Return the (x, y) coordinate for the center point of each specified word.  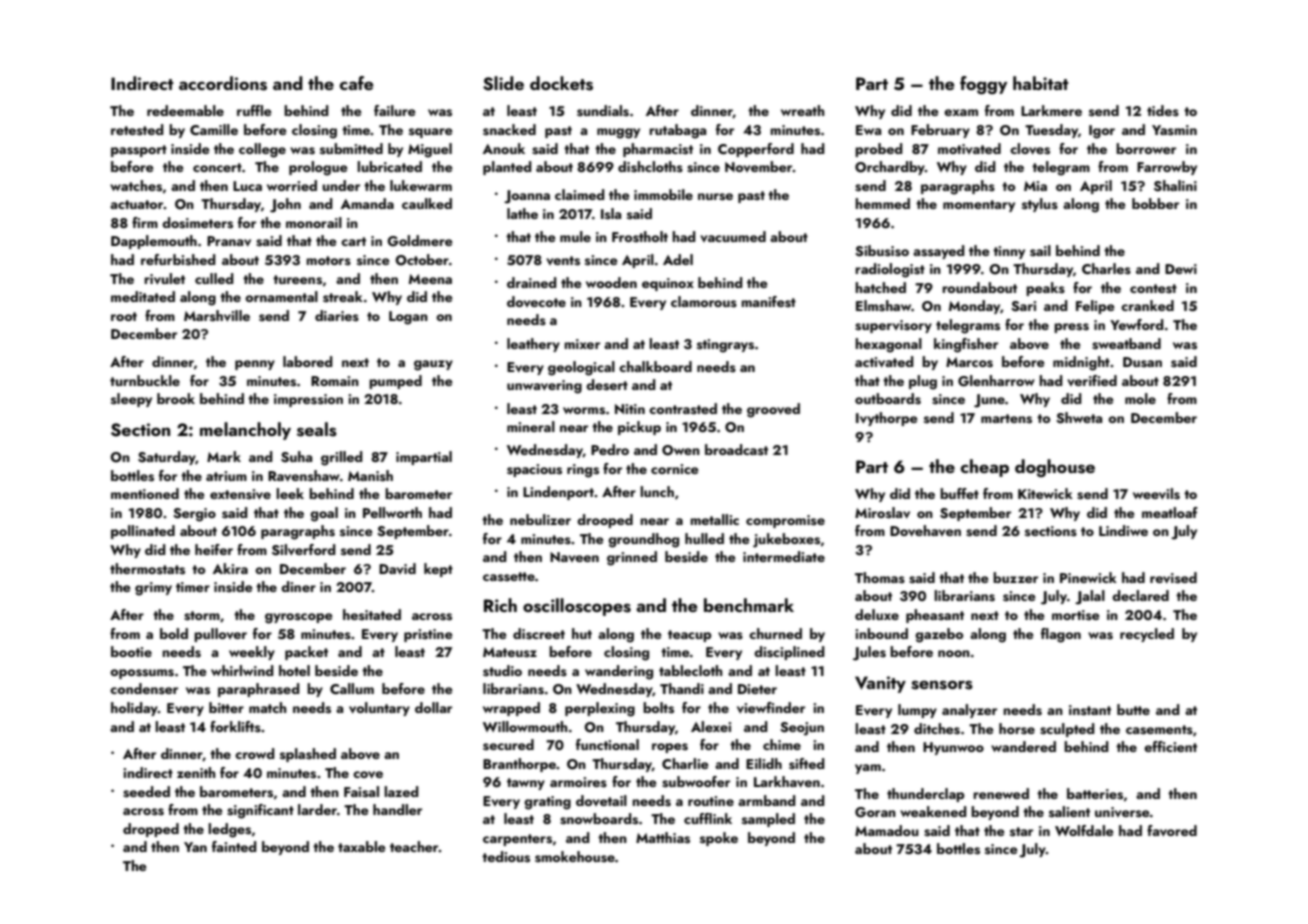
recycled (1147, 635)
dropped (151, 830)
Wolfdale (1084, 830)
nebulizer (540, 519)
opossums (142, 674)
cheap (985, 468)
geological (581, 368)
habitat (1041, 83)
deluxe (877, 614)
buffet (959, 493)
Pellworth (392, 512)
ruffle (254, 110)
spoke (719, 839)
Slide (503, 83)
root (124, 316)
